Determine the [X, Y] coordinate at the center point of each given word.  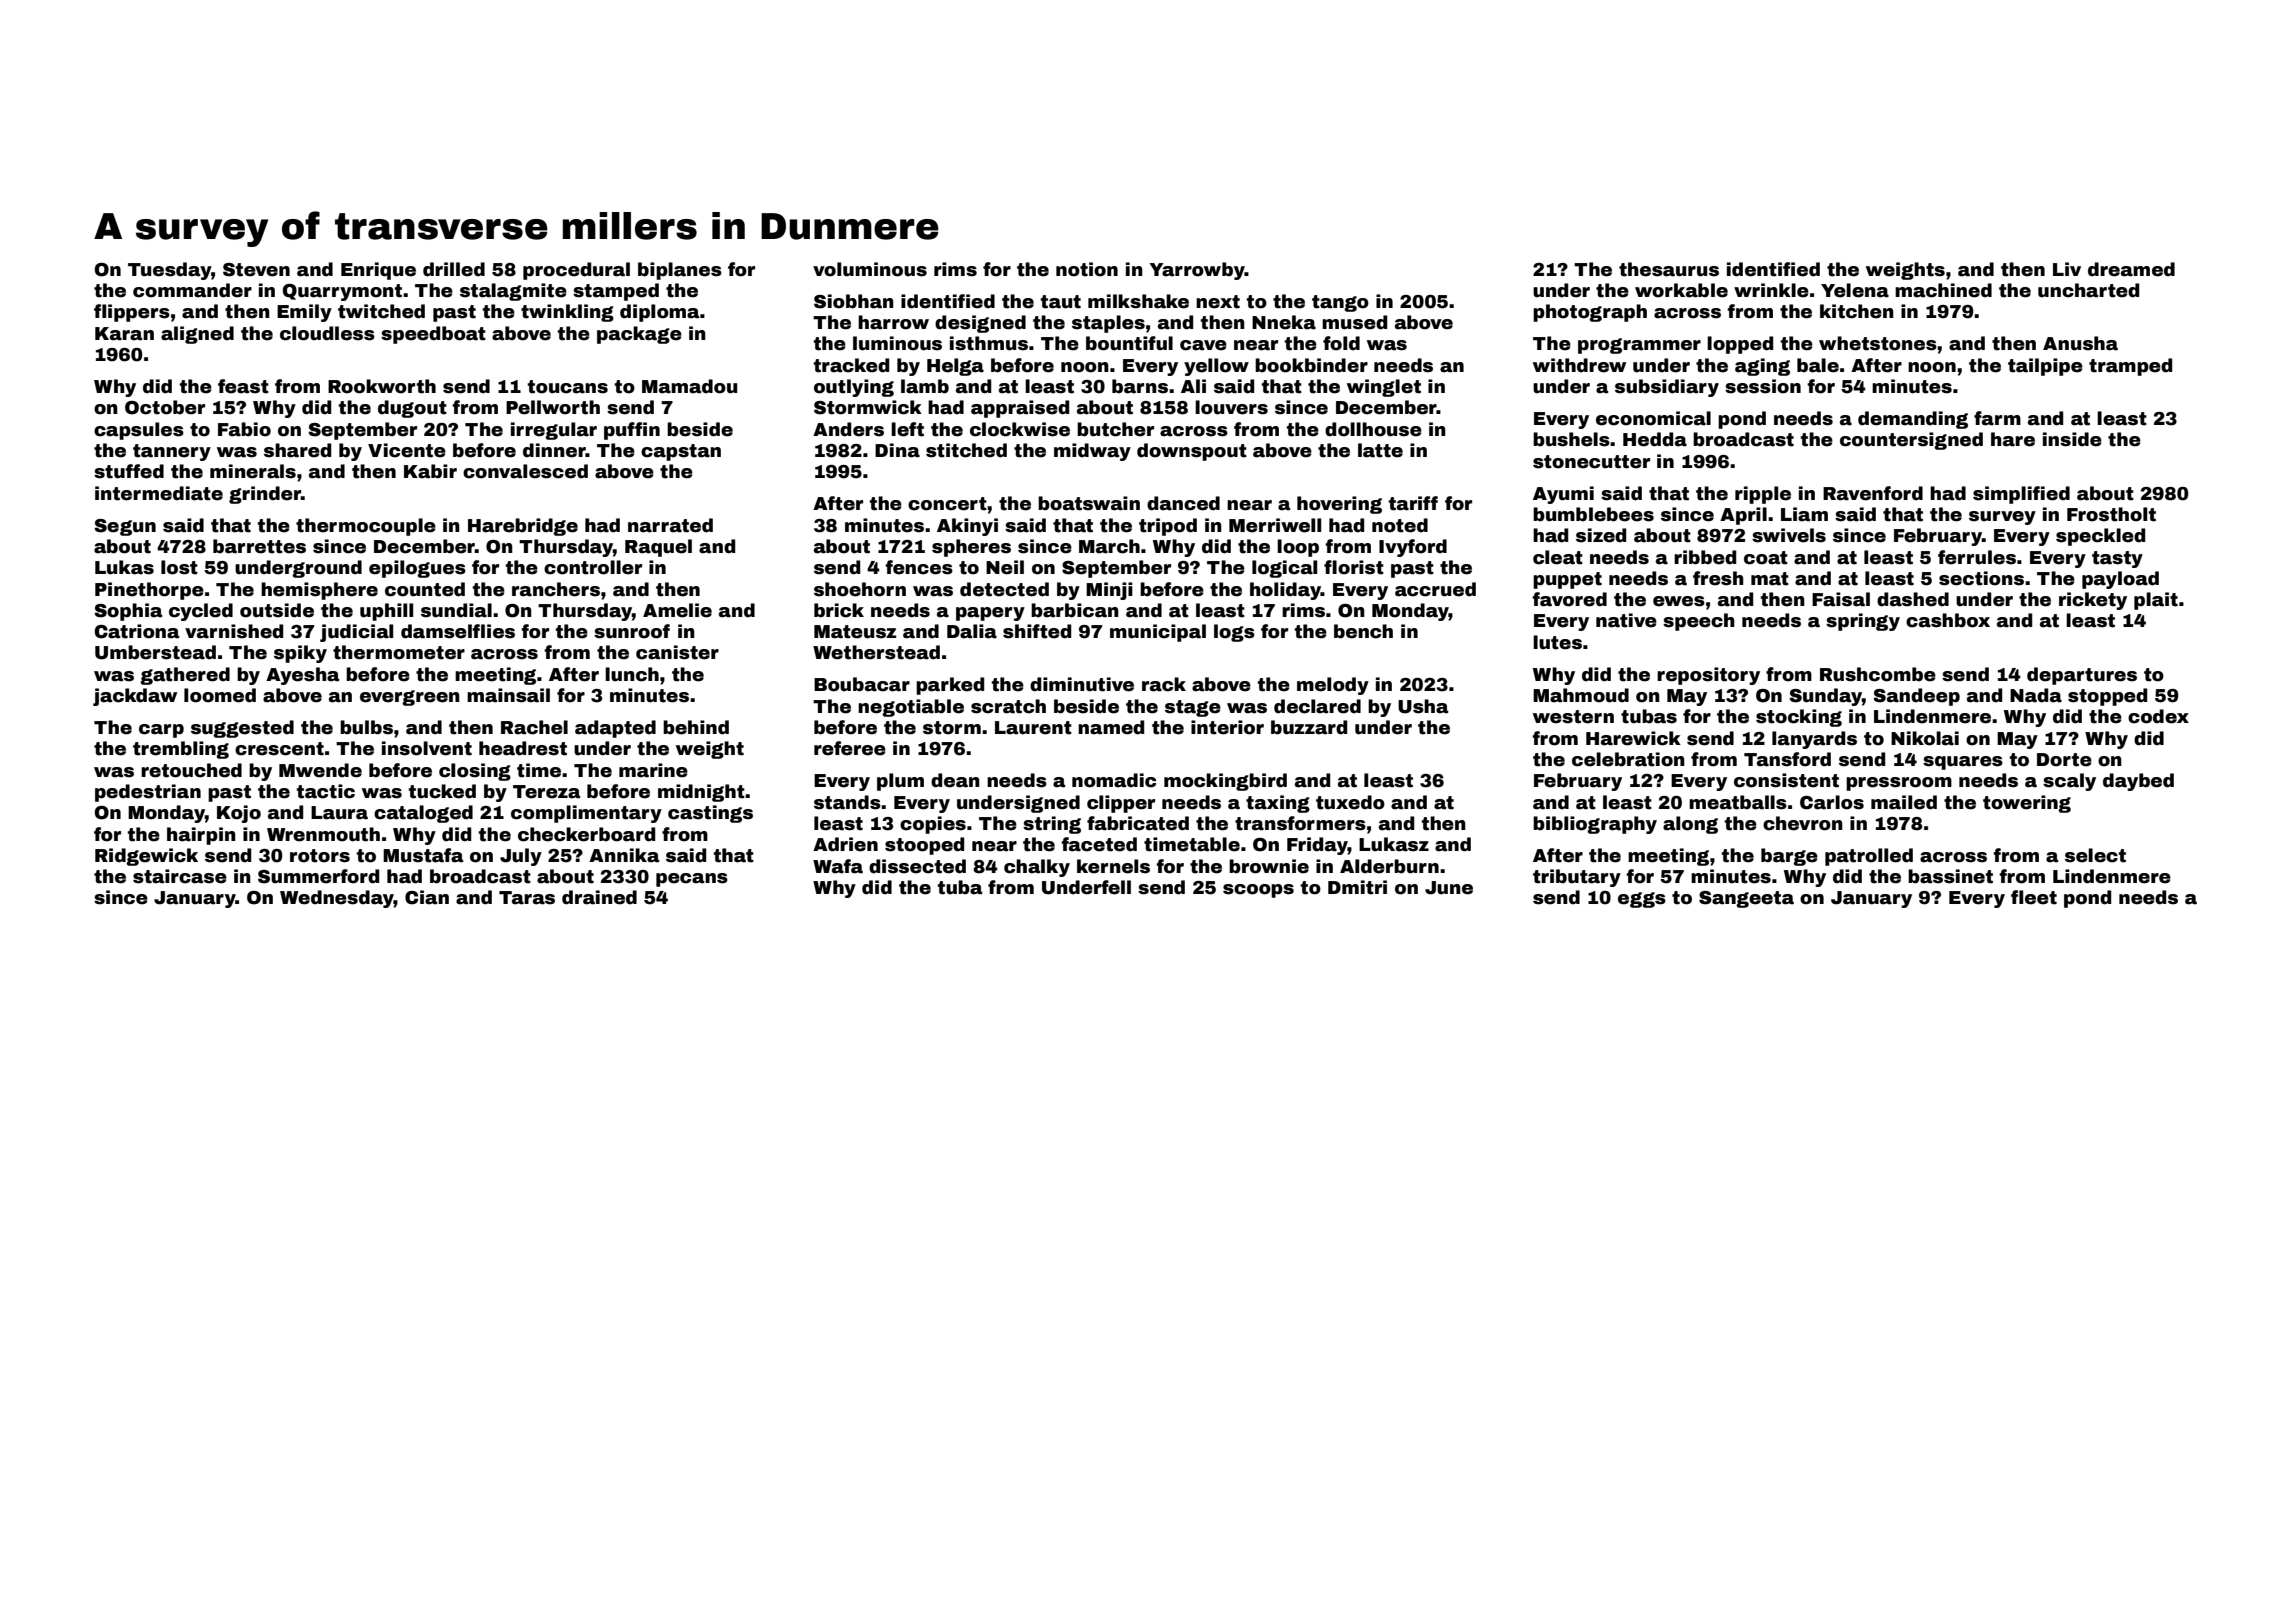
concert [947, 504]
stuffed [129, 471]
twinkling [567, 313]
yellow [1216, 367]
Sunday [1825, 697]
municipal [1158, 633]
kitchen [1857, 311]
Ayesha [303, 676]
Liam [1804, 514]
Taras [527, 898]
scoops [1258, 891]
